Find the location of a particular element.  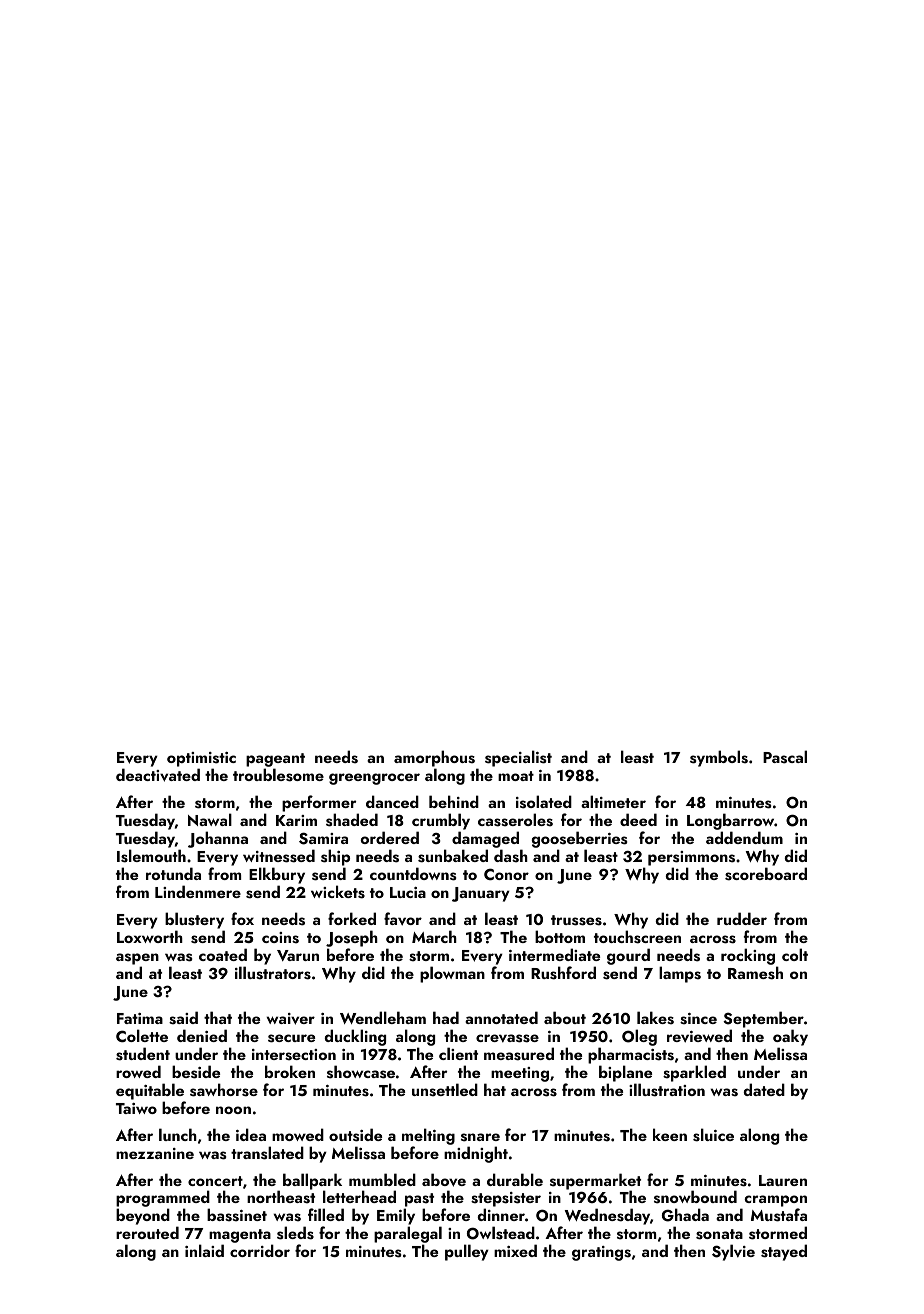

amorphous is located at coordinates (434, 758).
